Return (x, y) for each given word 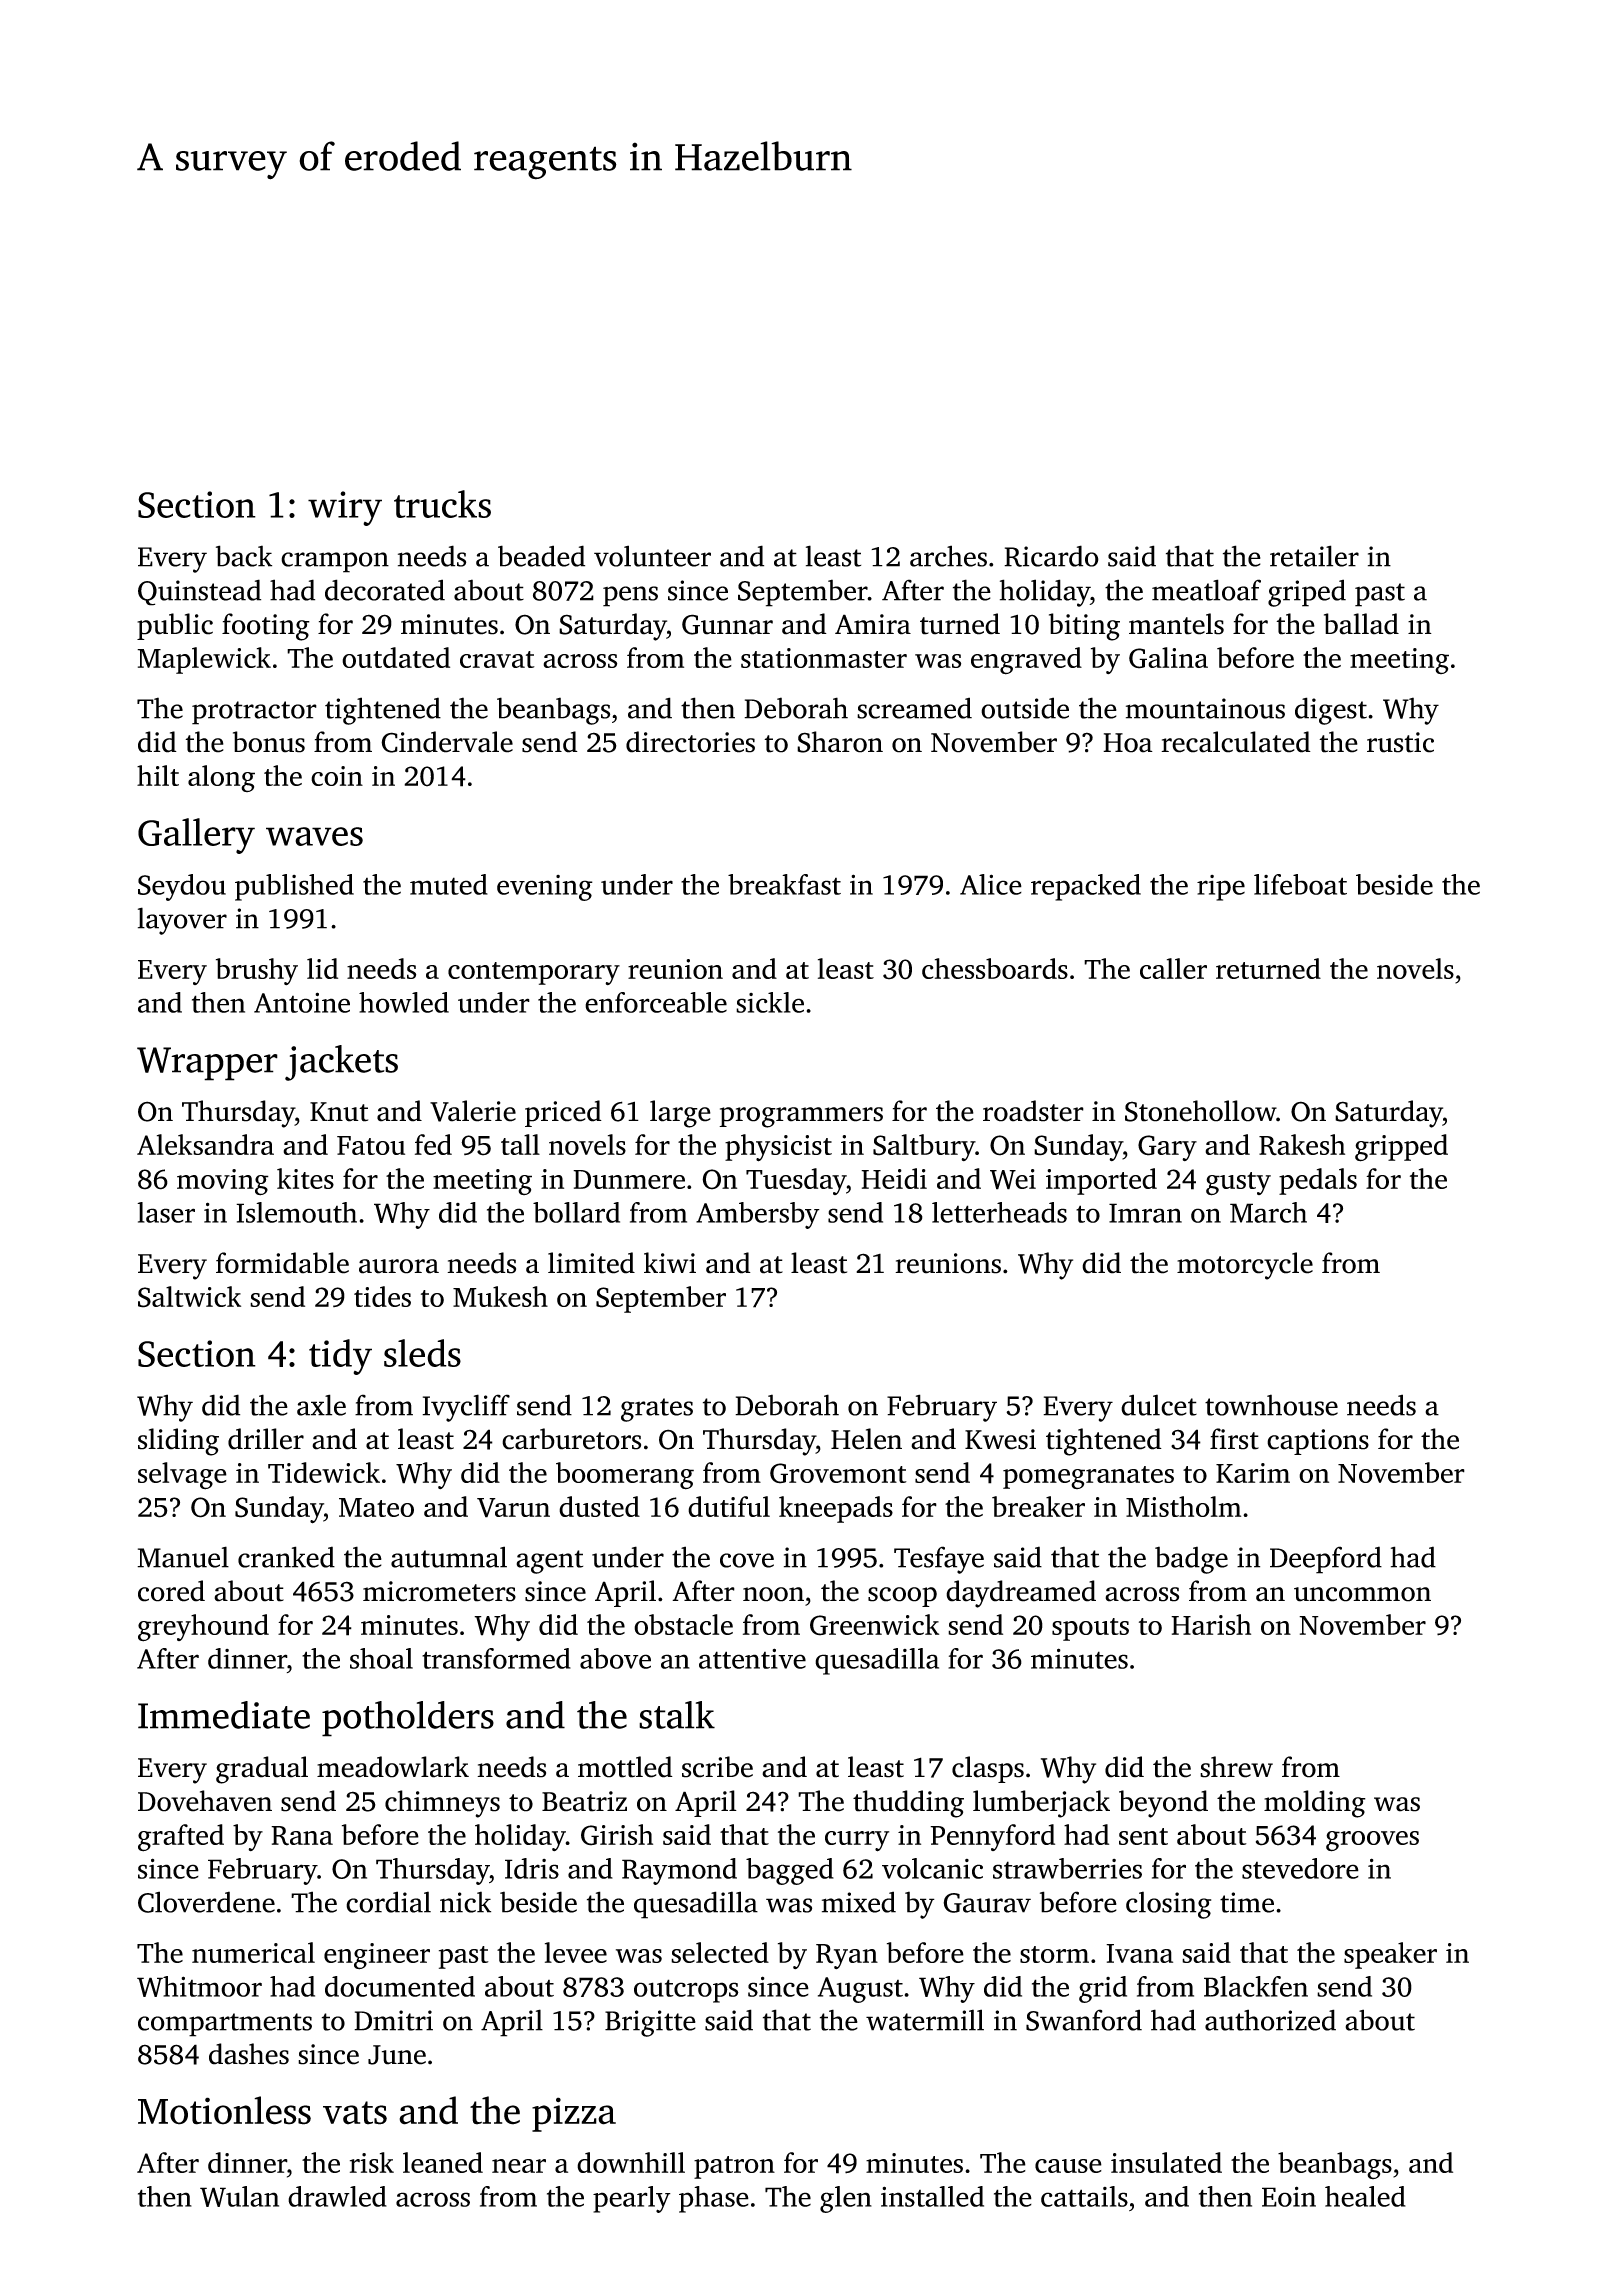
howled (404, 1002)
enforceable (656, 1002)
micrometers (439, 1591)
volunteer (652, 556)
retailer (1314, 556)
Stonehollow (1200, 1111)
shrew (1236, 1767)
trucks (442, 504)
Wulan (239, 2196)
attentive (752, 1658)
